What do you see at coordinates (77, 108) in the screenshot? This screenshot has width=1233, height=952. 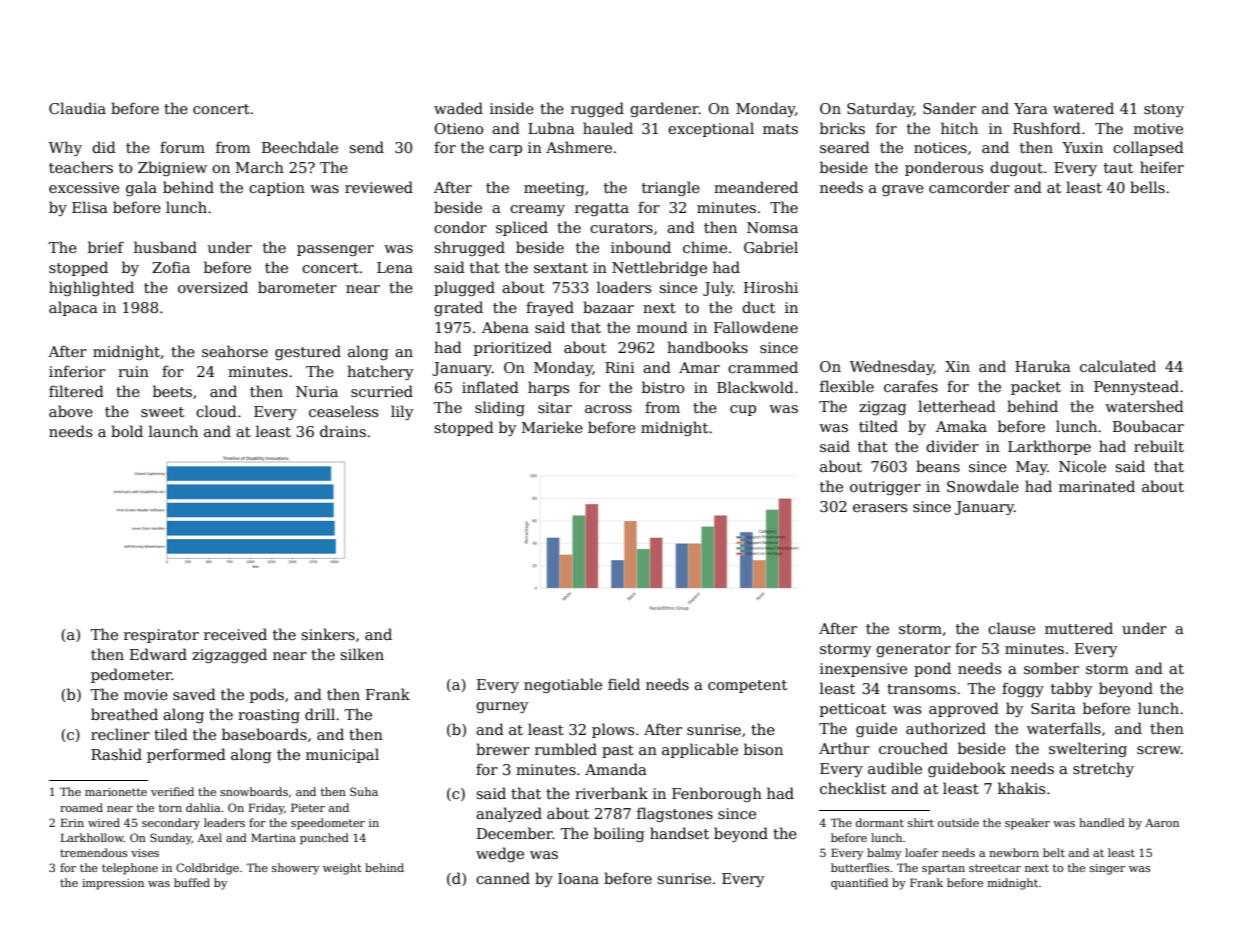 I see `Claudia` at bounding box center [77, 108].
